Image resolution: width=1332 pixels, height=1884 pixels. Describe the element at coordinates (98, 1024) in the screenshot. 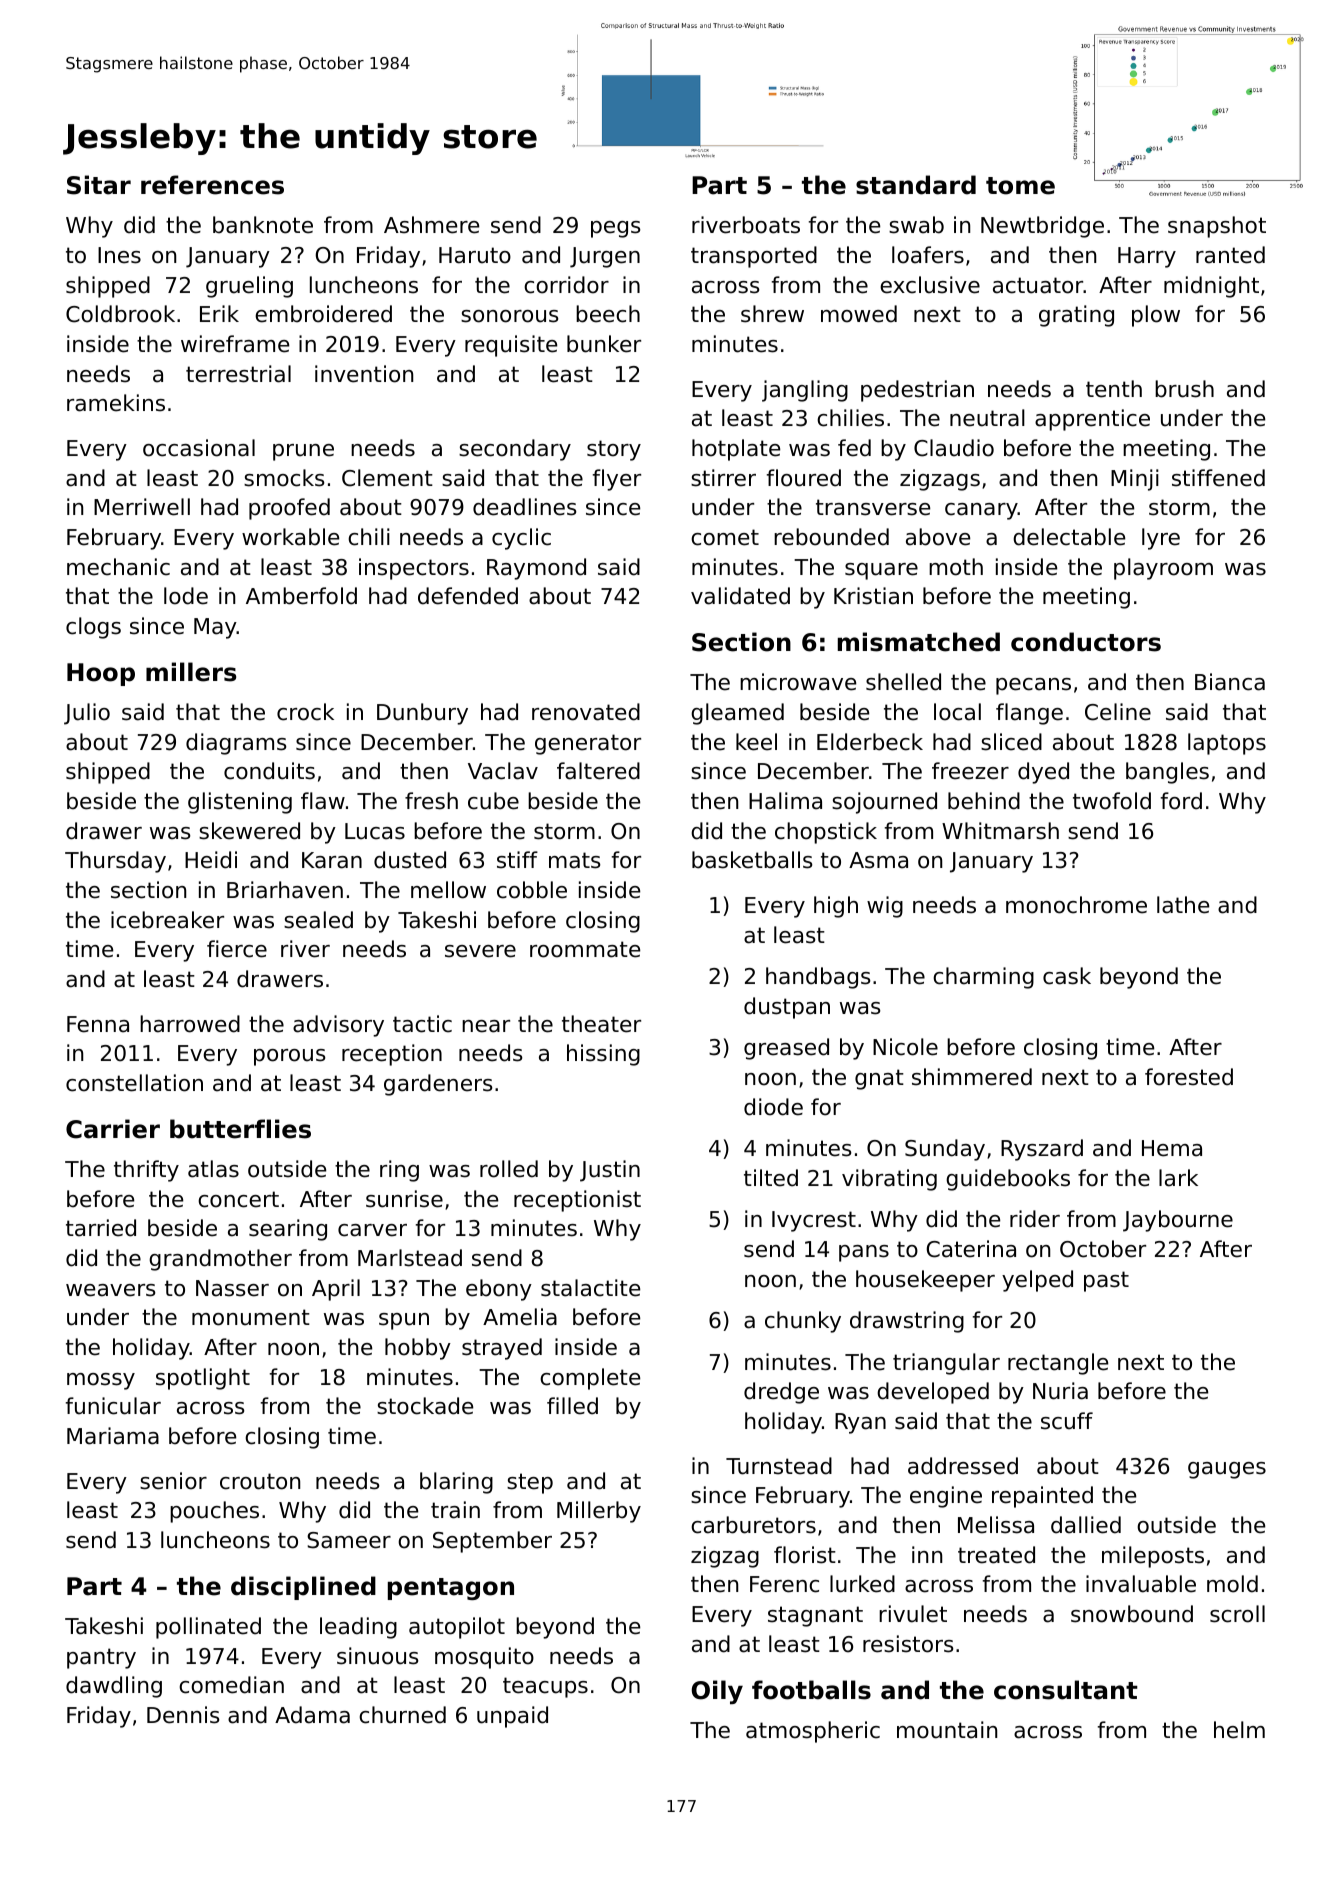

I see `Fenna` at that location.
